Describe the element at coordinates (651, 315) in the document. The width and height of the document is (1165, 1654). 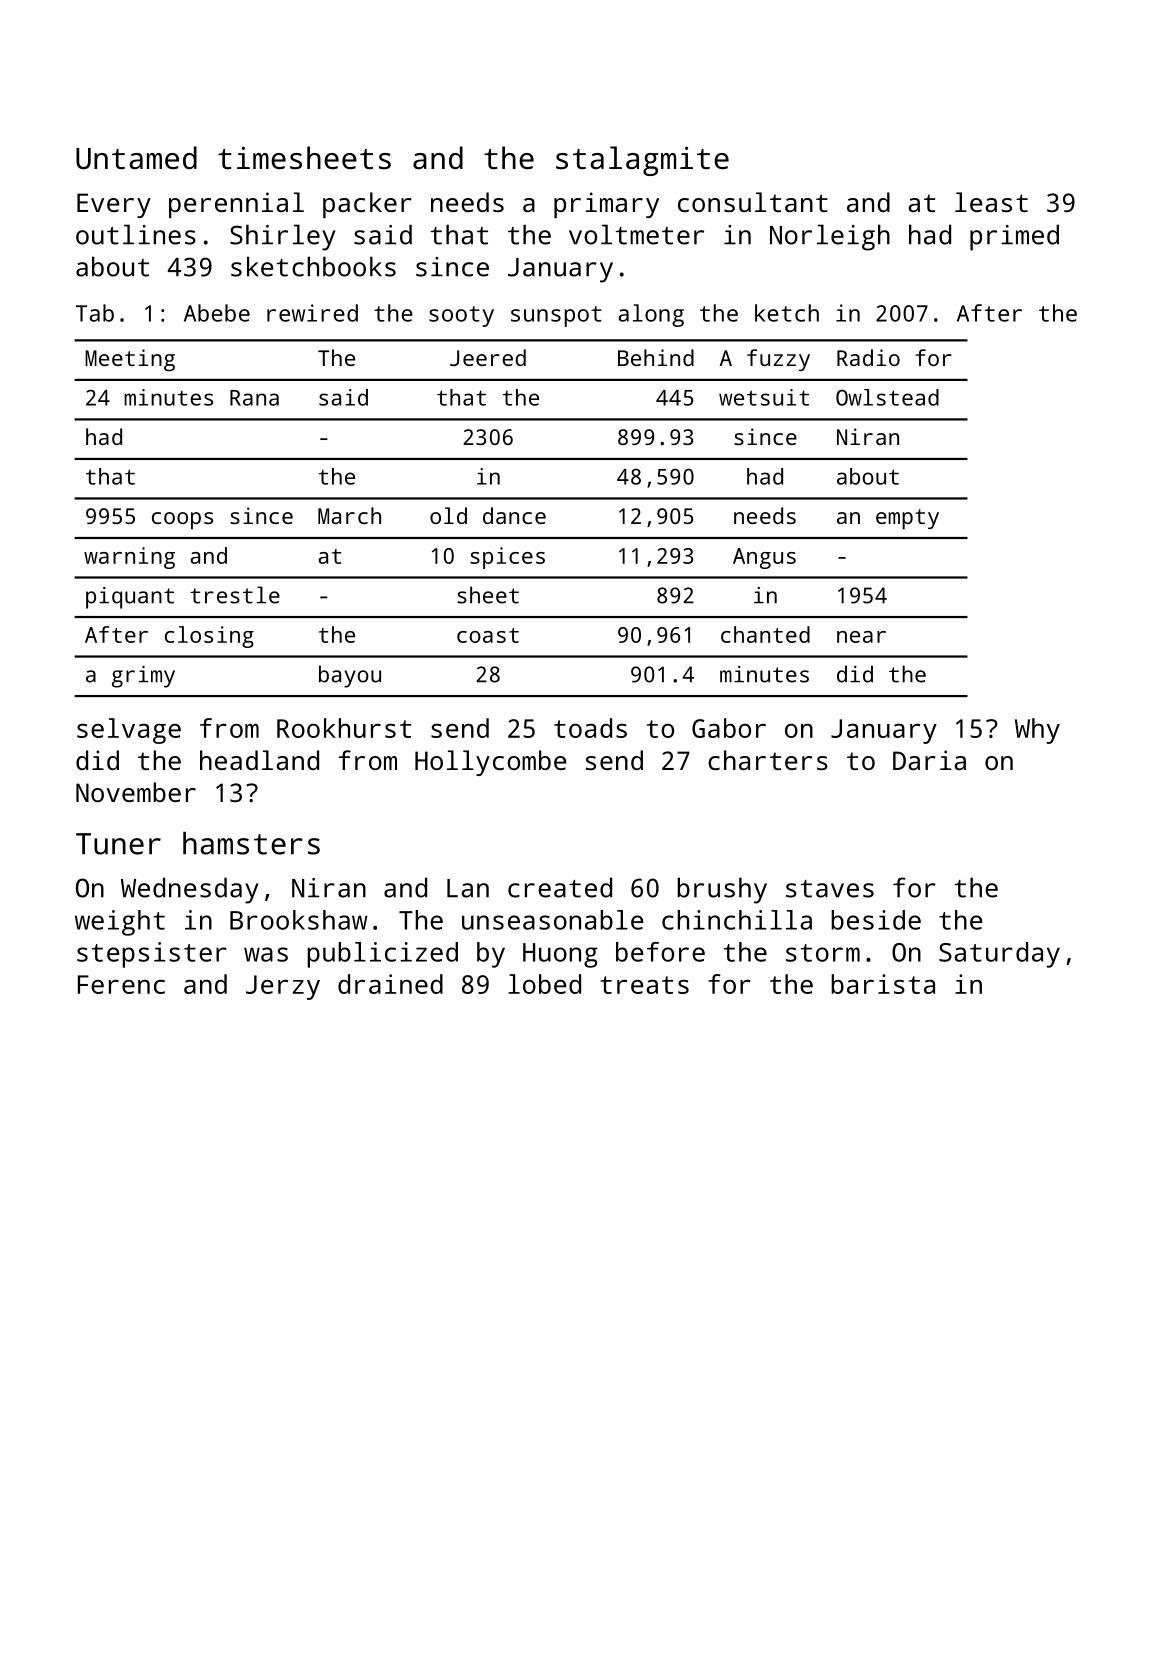
I see `along` at that location.
